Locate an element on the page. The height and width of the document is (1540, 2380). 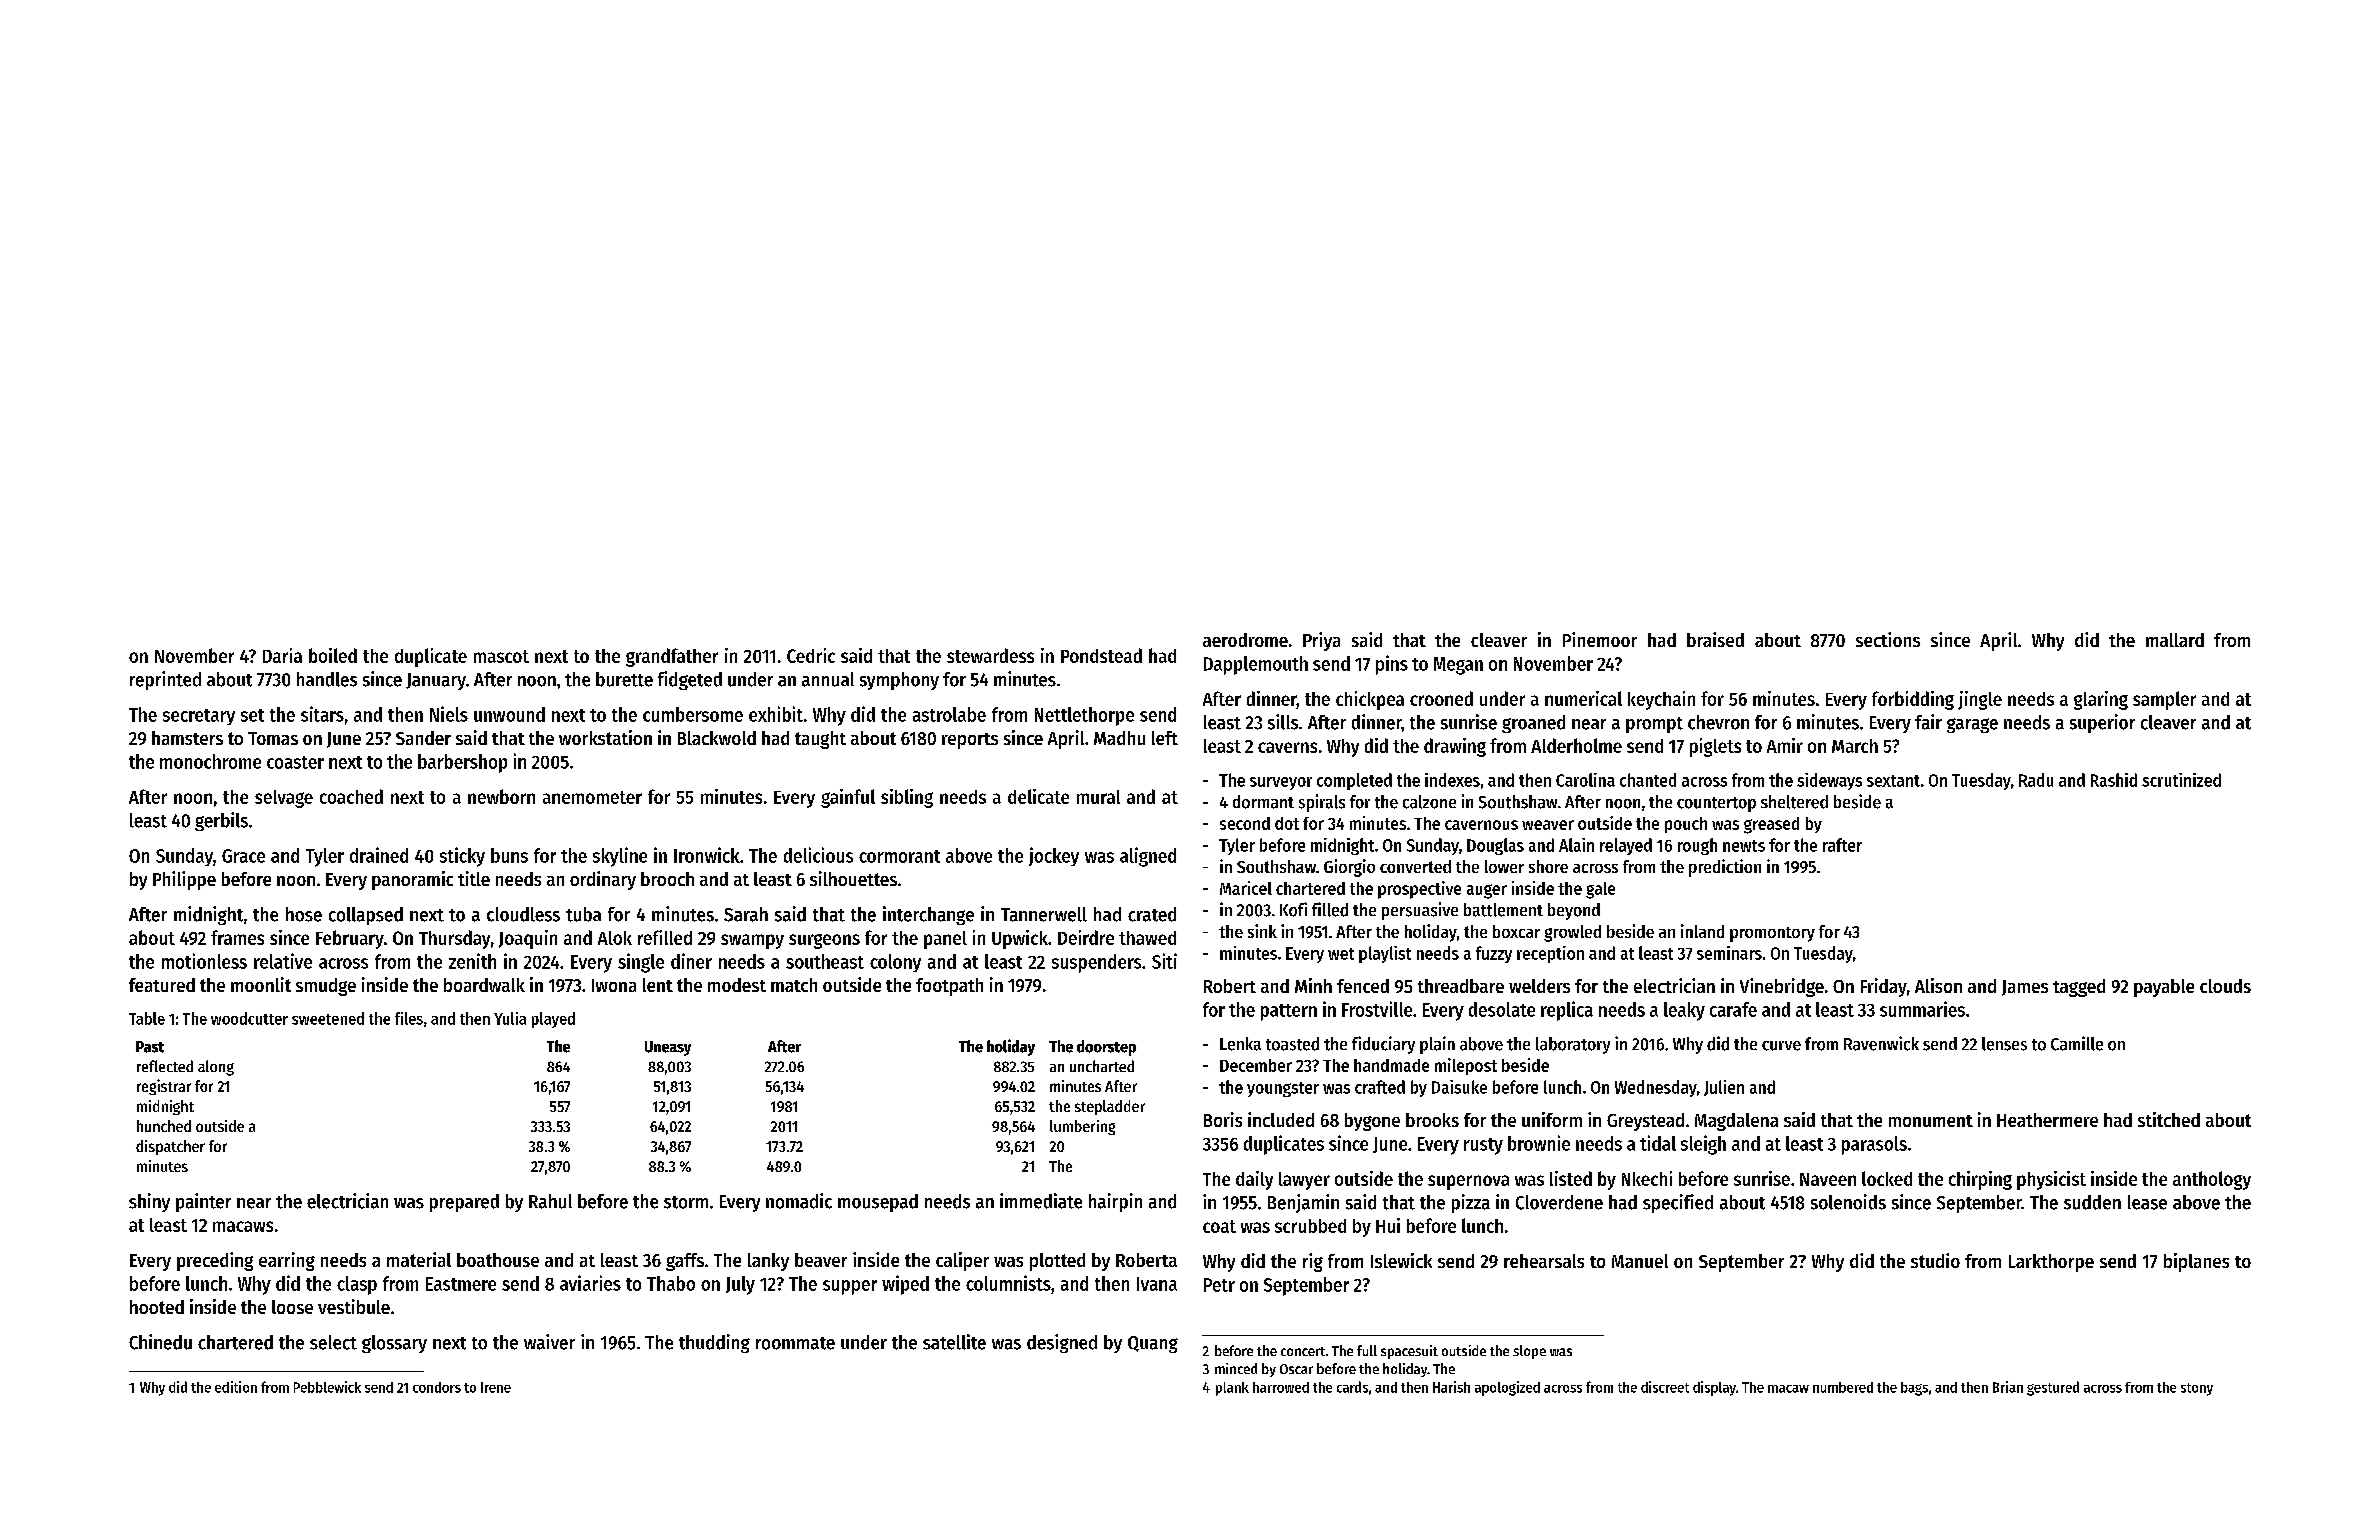
pizza is located at coordinates (1471, 1203).
